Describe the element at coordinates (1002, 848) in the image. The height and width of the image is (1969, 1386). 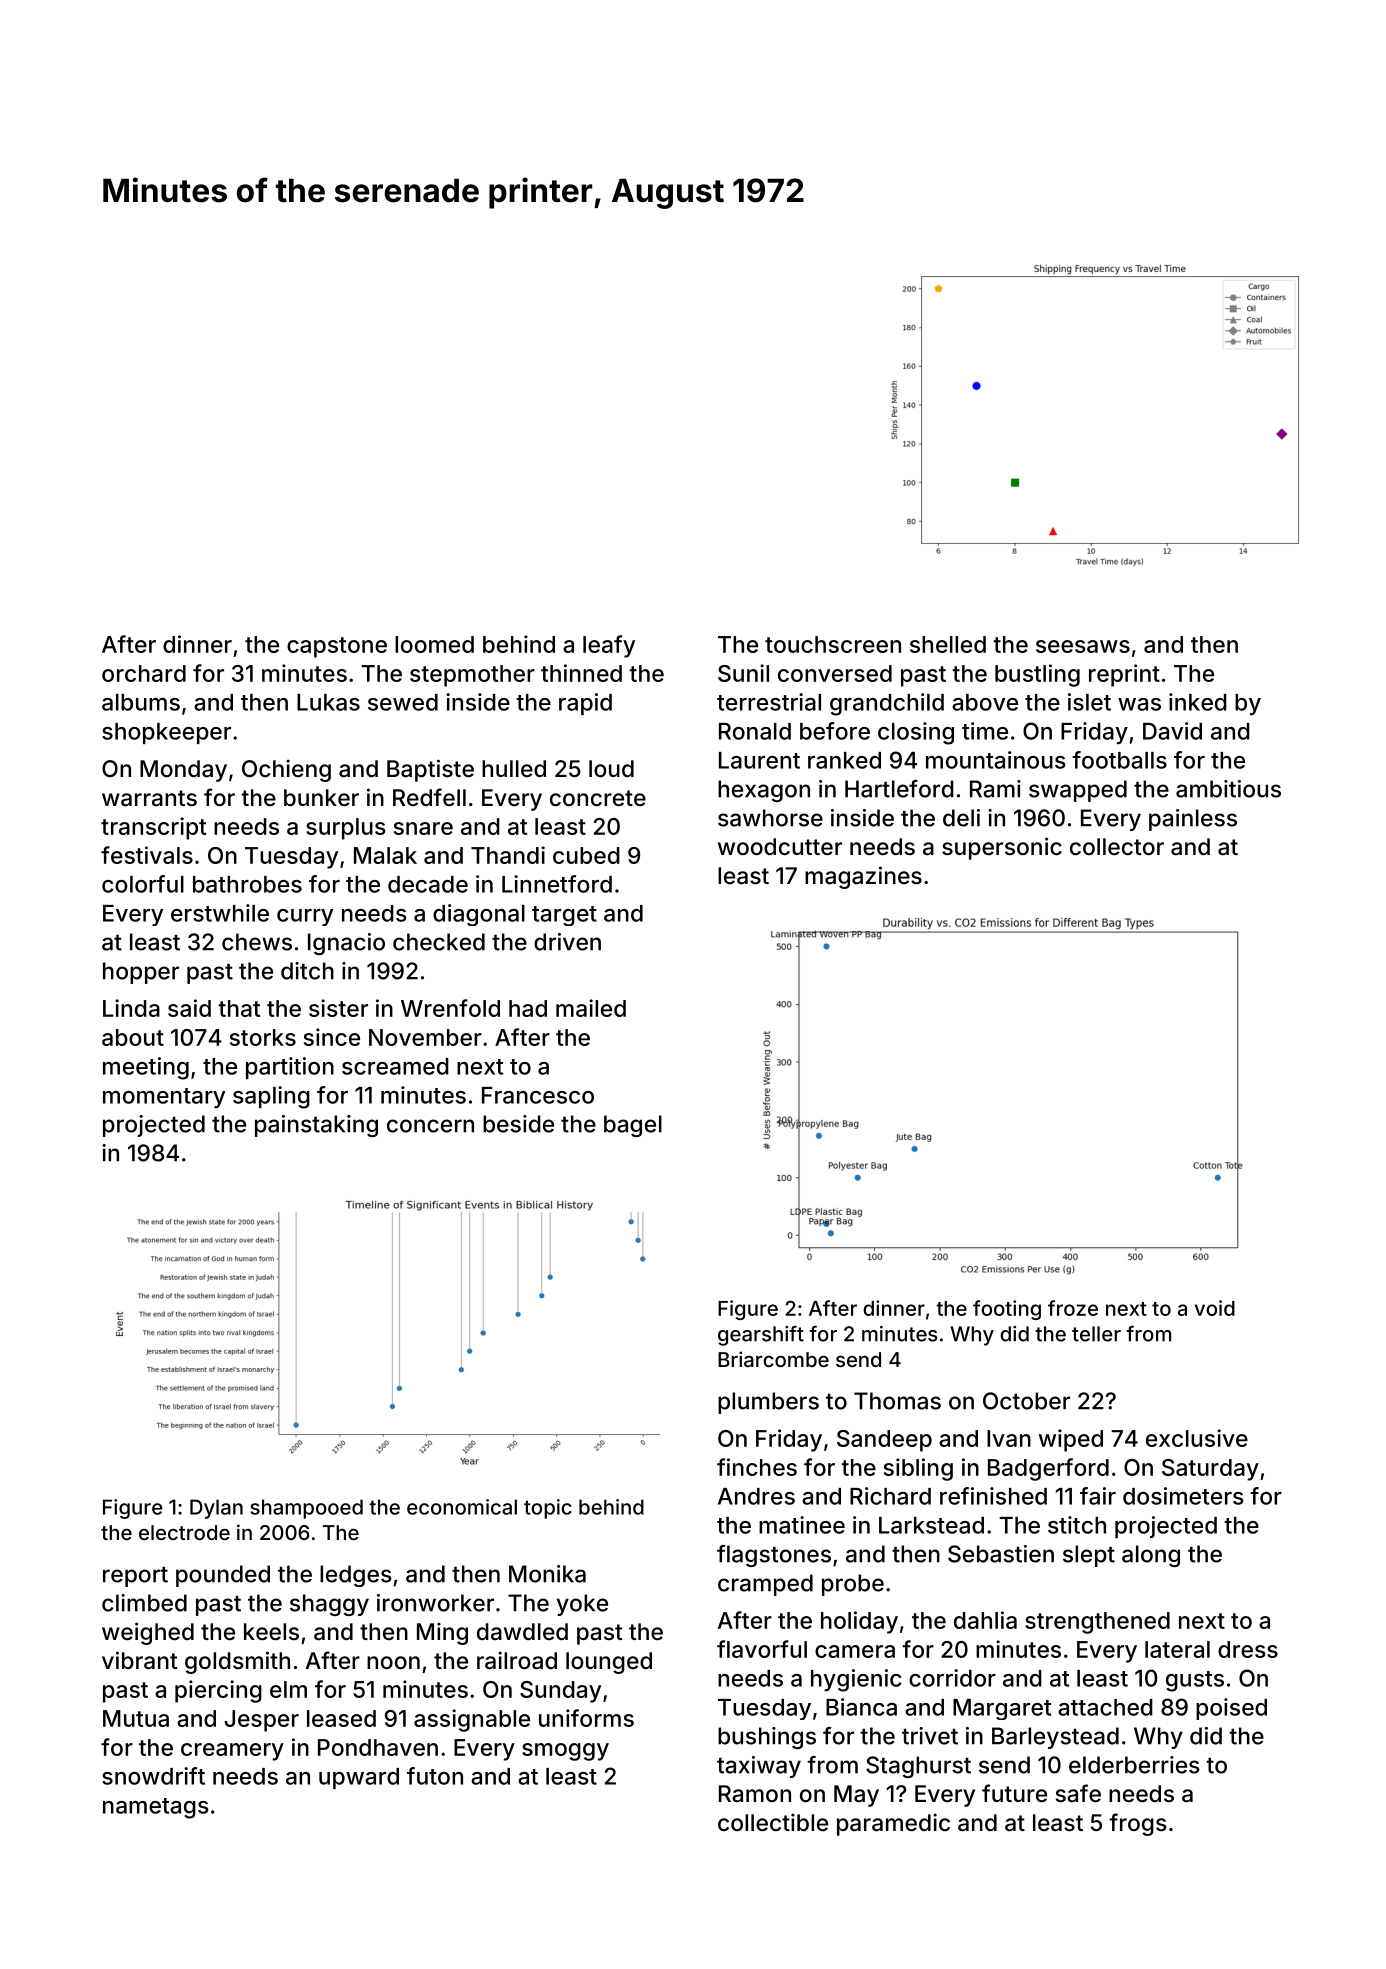
I see `supersonic` at that location.
